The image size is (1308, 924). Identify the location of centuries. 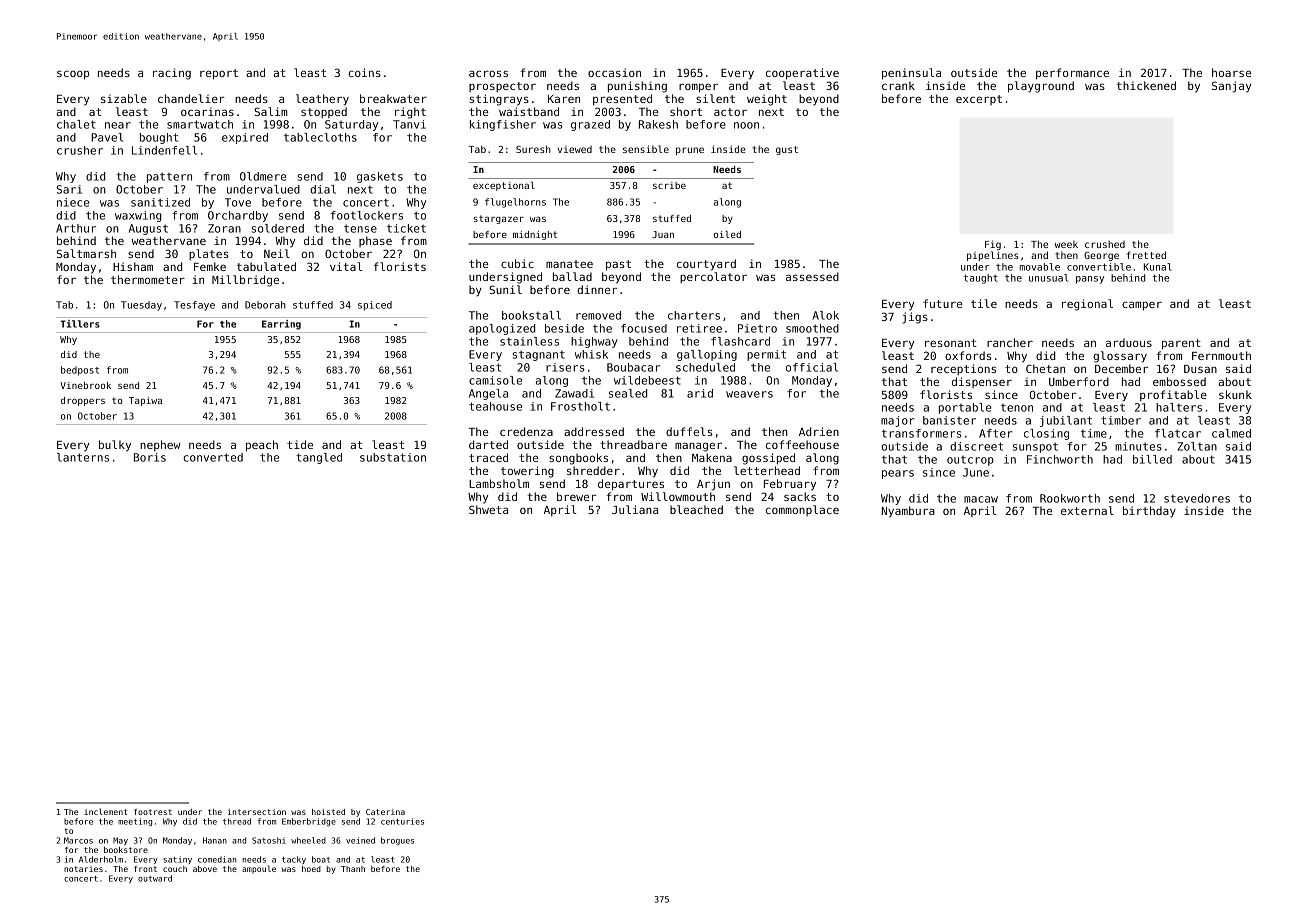
(402, 821).
